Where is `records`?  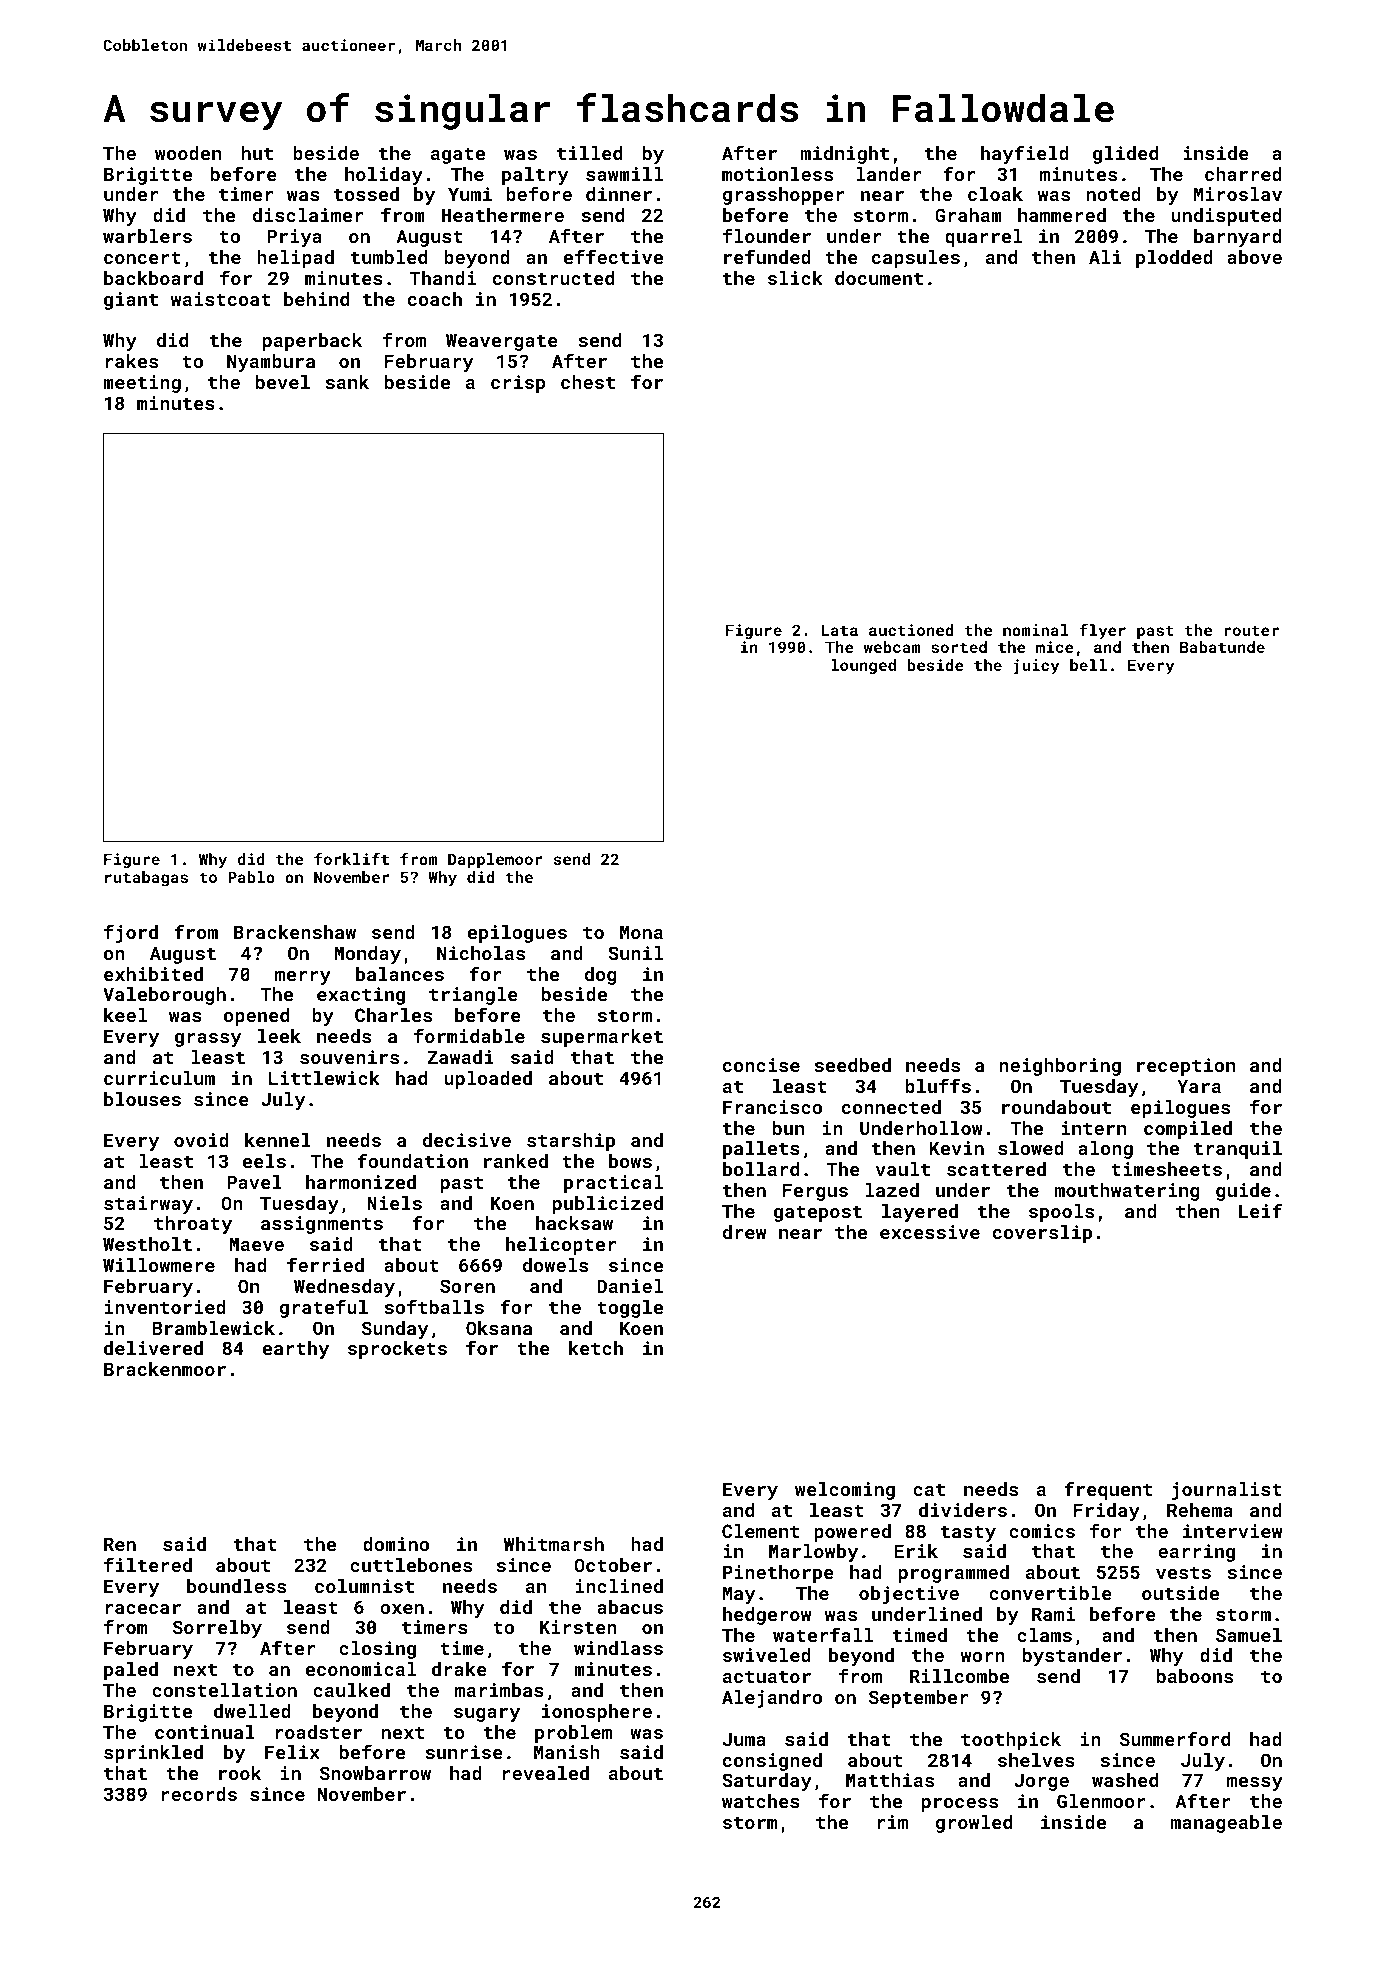 records is located at coordinates (199, 1794).
